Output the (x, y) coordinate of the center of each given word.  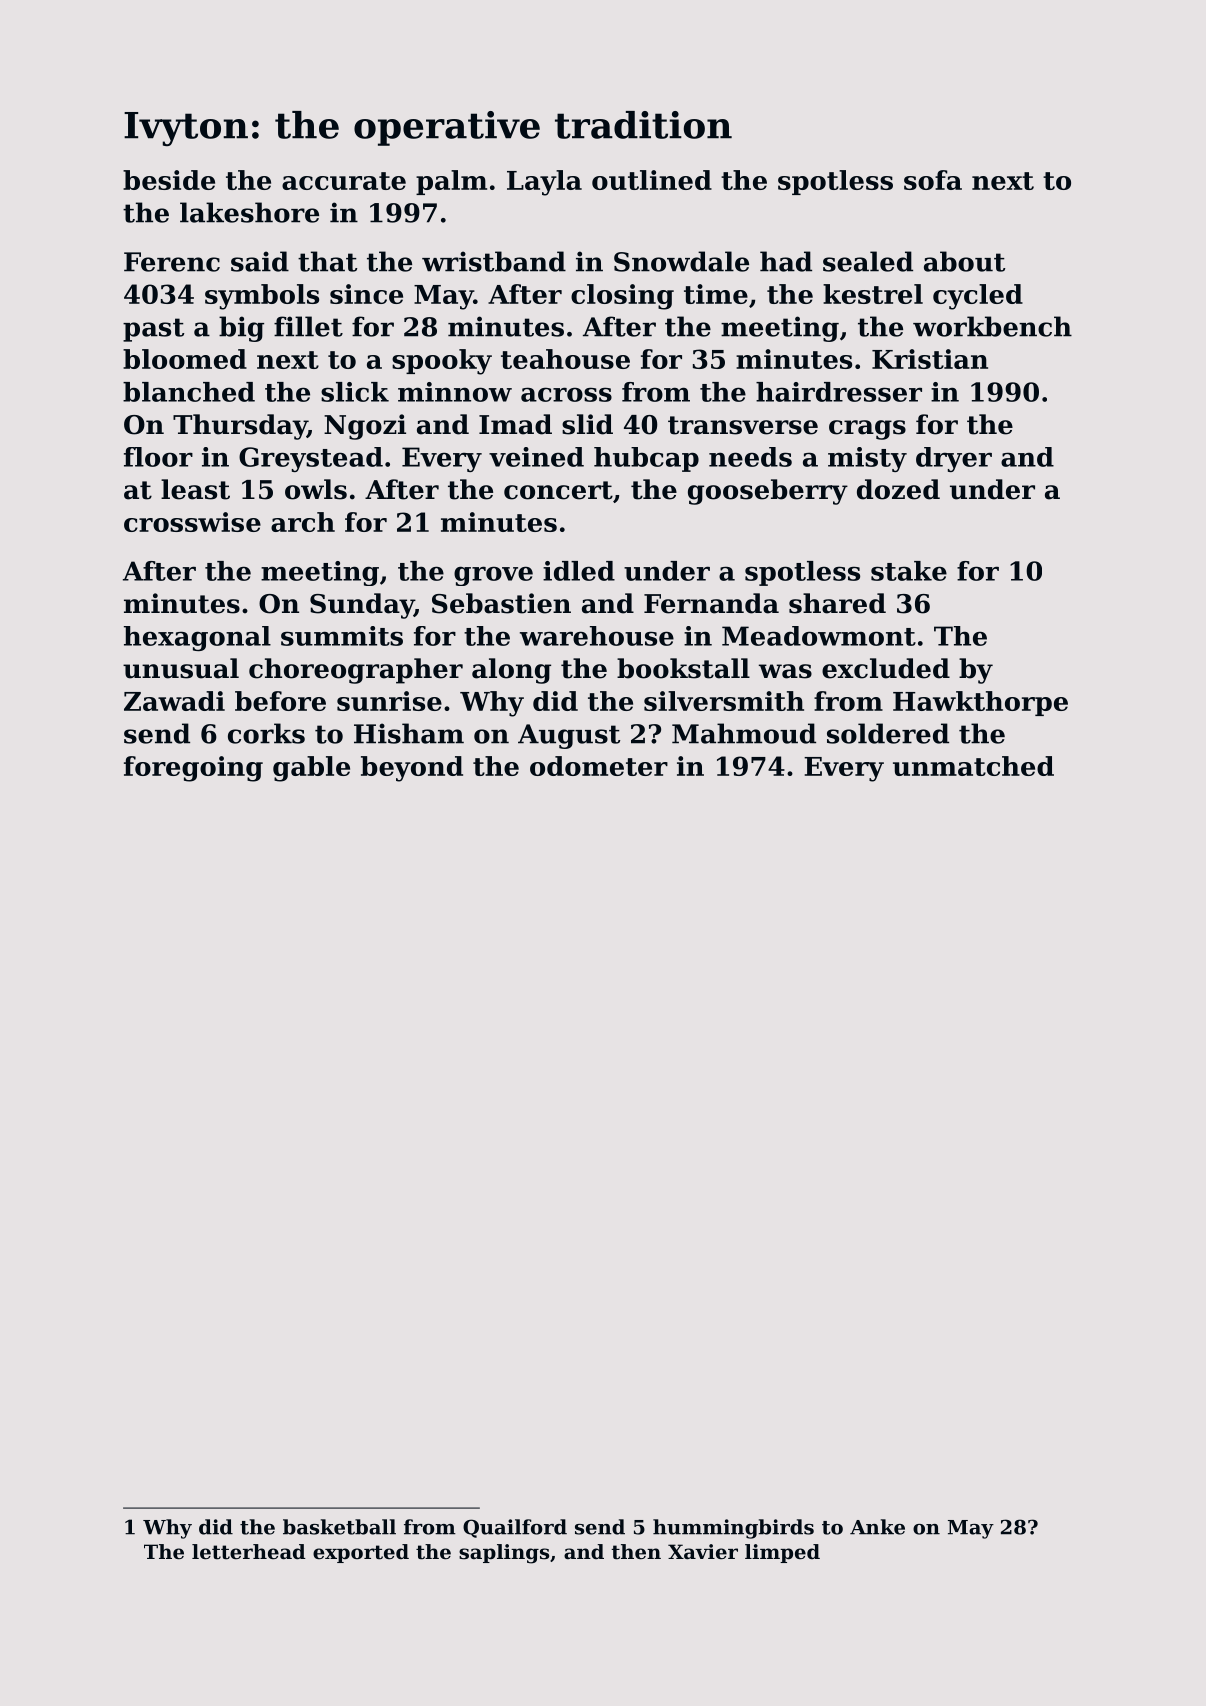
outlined (652, 180)
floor (158, 457)
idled (579, 571)
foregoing (193, 769)
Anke (877, 1527)
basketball (339, 1527)
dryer (954, 459)
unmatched (973, 766)
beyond (412, 769)
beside (169, 180)
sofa (933, 180)
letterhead (249, 1552)
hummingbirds (733, 1529)
